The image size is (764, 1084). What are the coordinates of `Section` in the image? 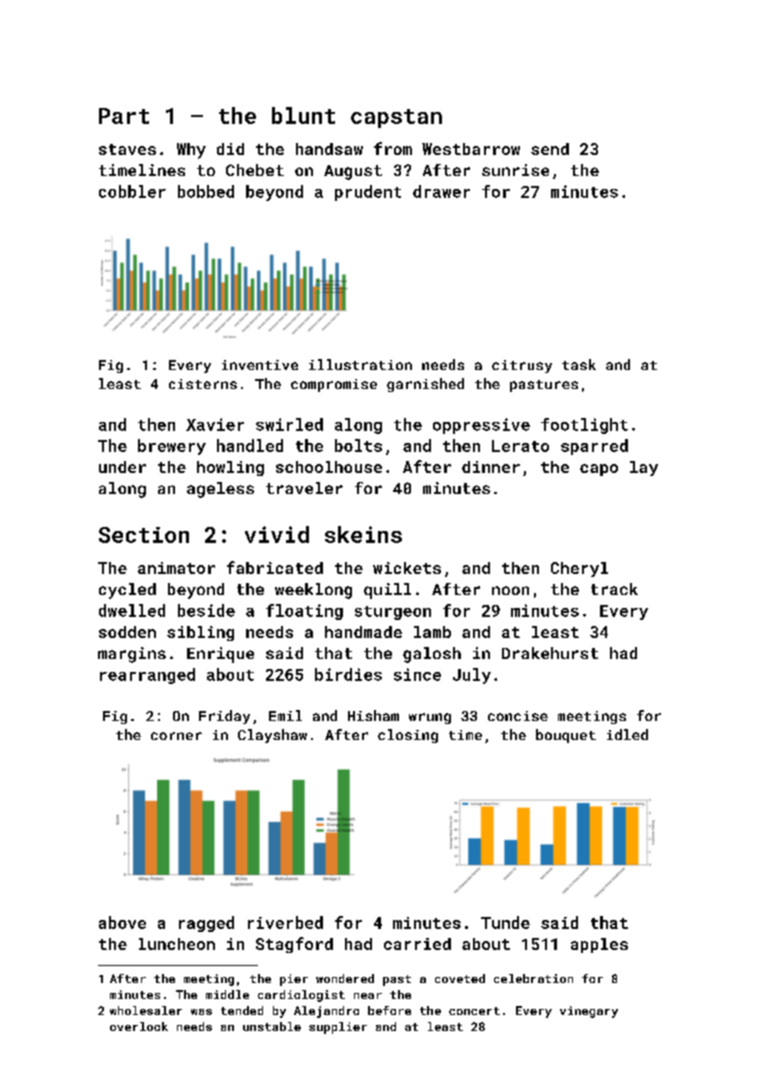 It's located at (144, 535).
